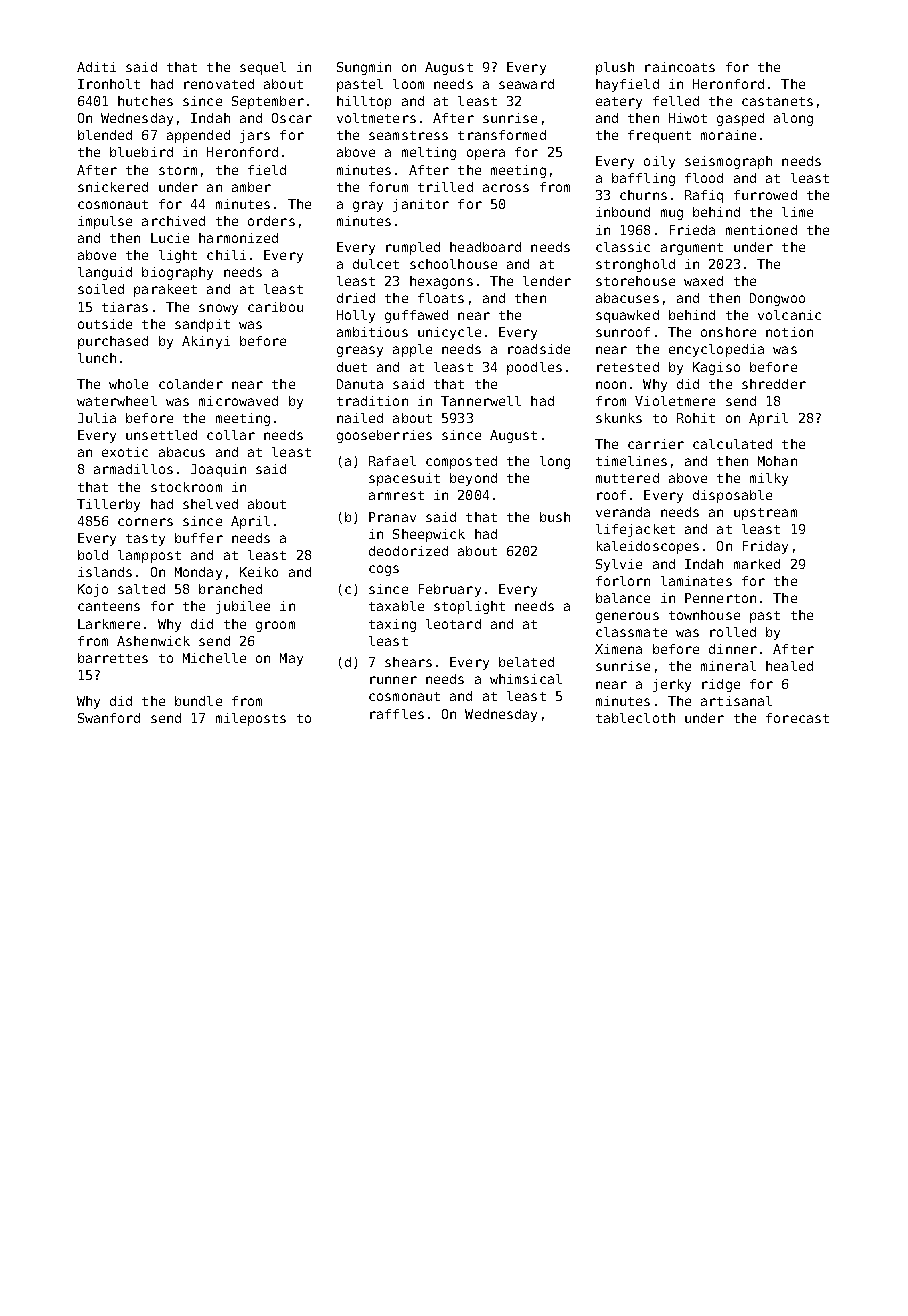  I want to click on Swanford, so click(109, 718).
